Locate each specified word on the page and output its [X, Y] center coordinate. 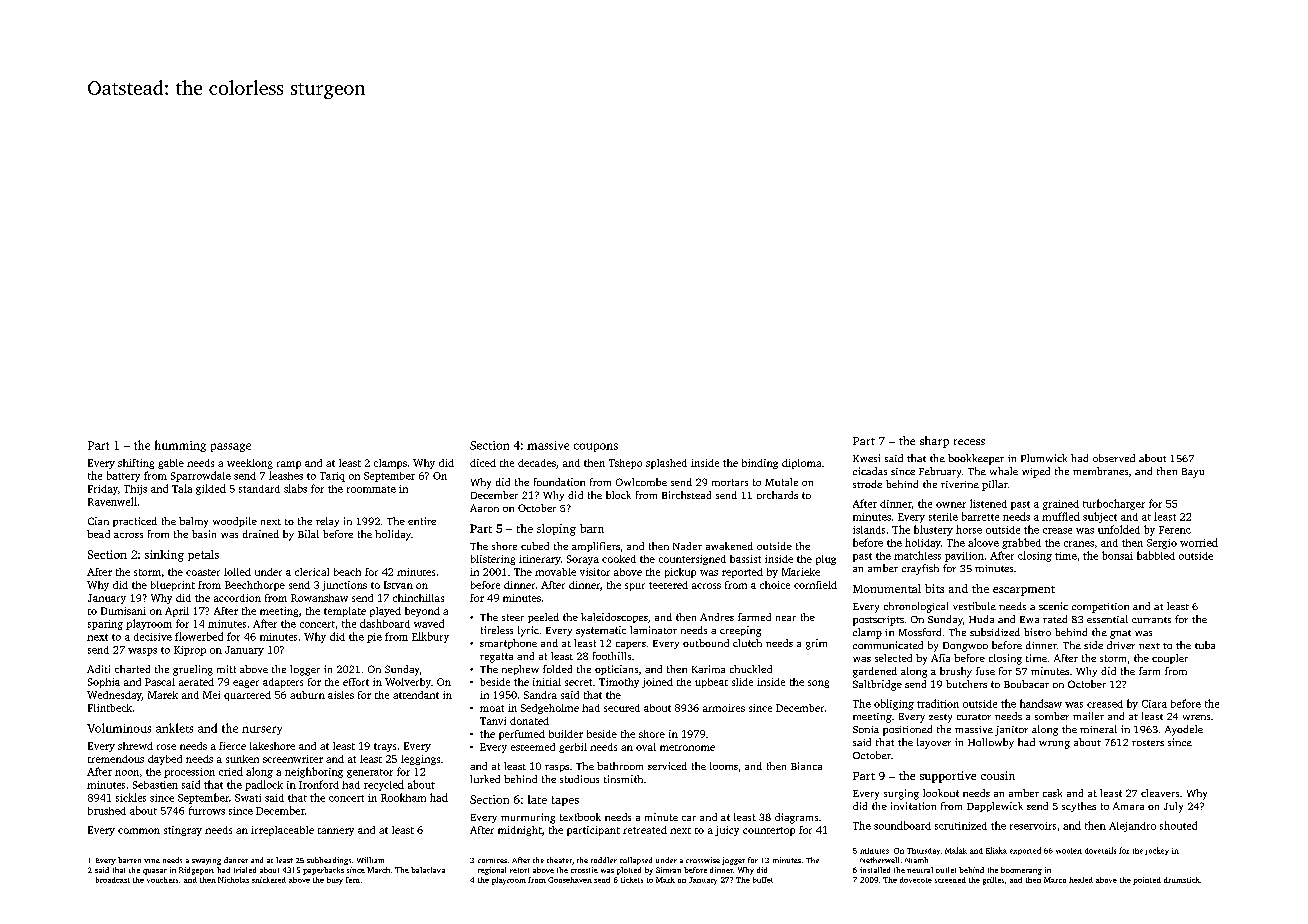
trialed [245, 870]
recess [969, 442]
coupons [596, 447]
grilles [993, 881]
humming [180, 446]
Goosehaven [570, 880]
